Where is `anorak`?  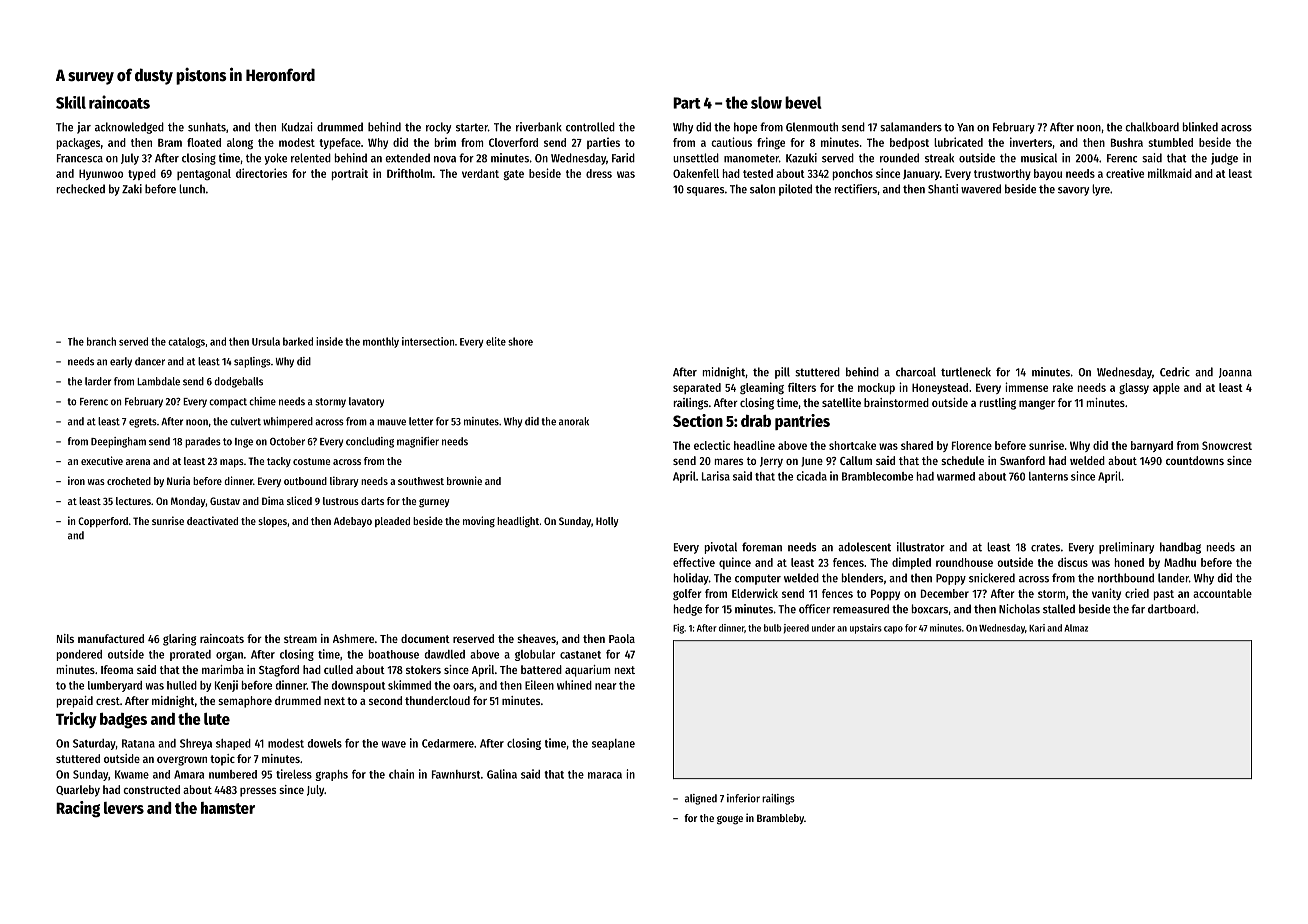 anorak is located at coordinates (574, 421).
